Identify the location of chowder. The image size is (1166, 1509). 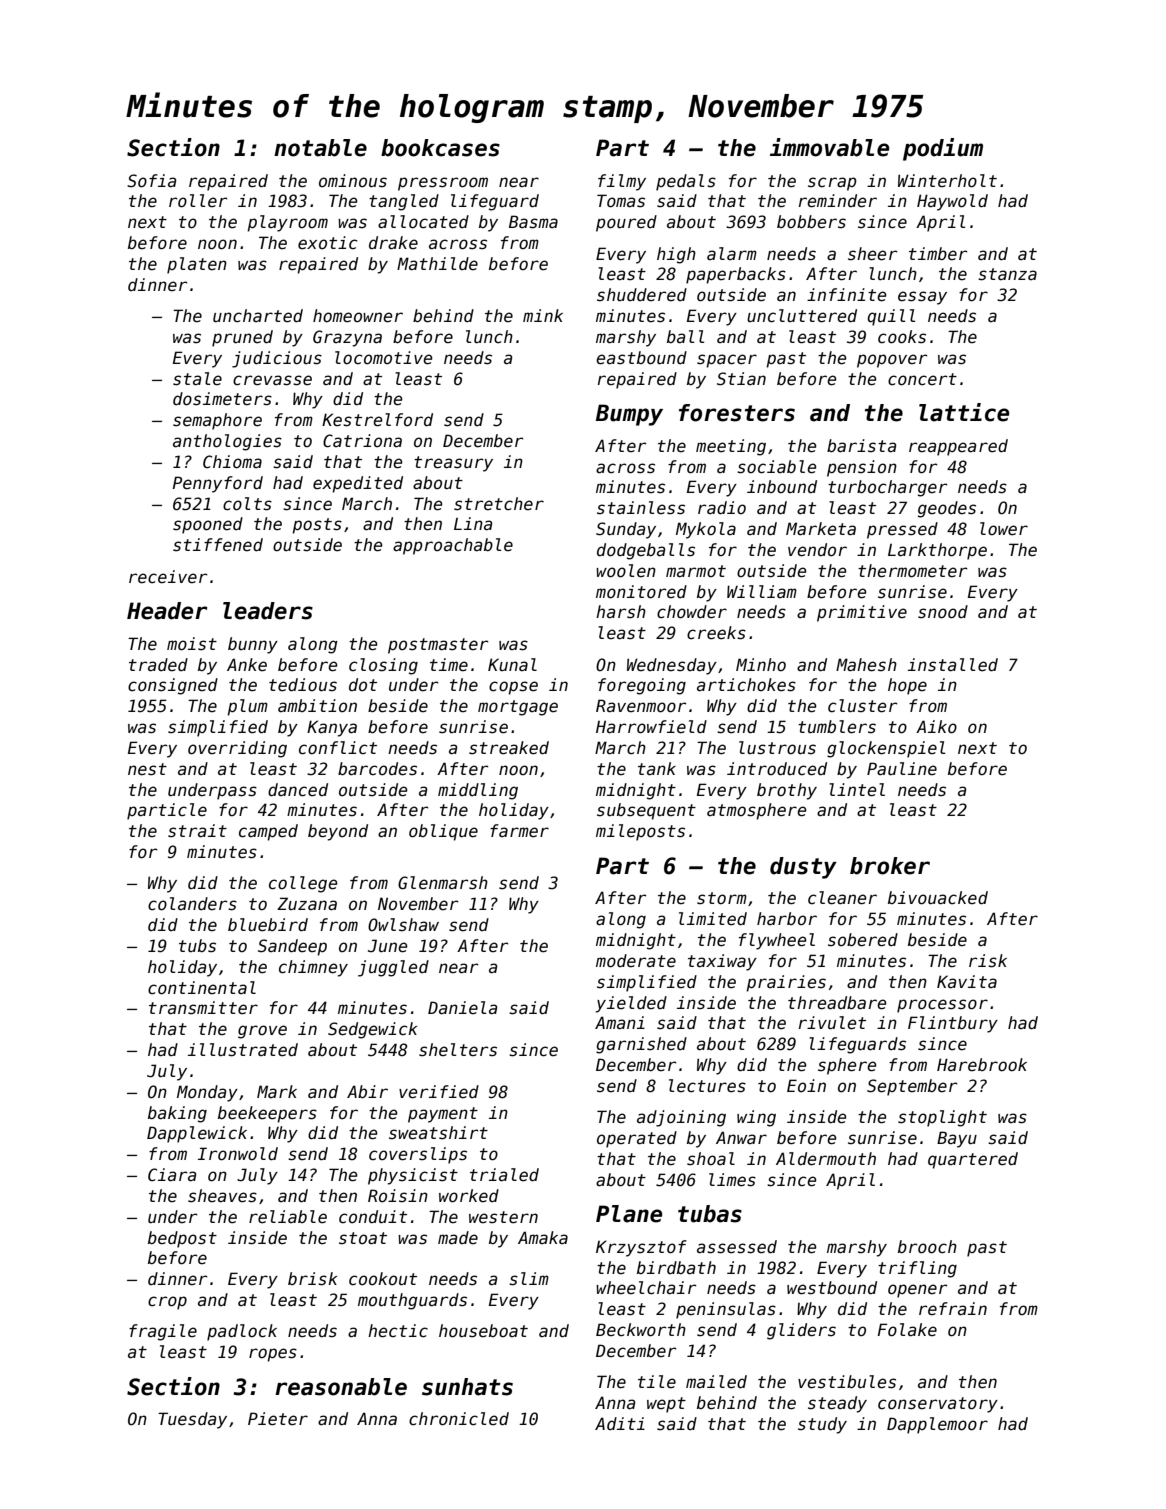
(692, 612).
